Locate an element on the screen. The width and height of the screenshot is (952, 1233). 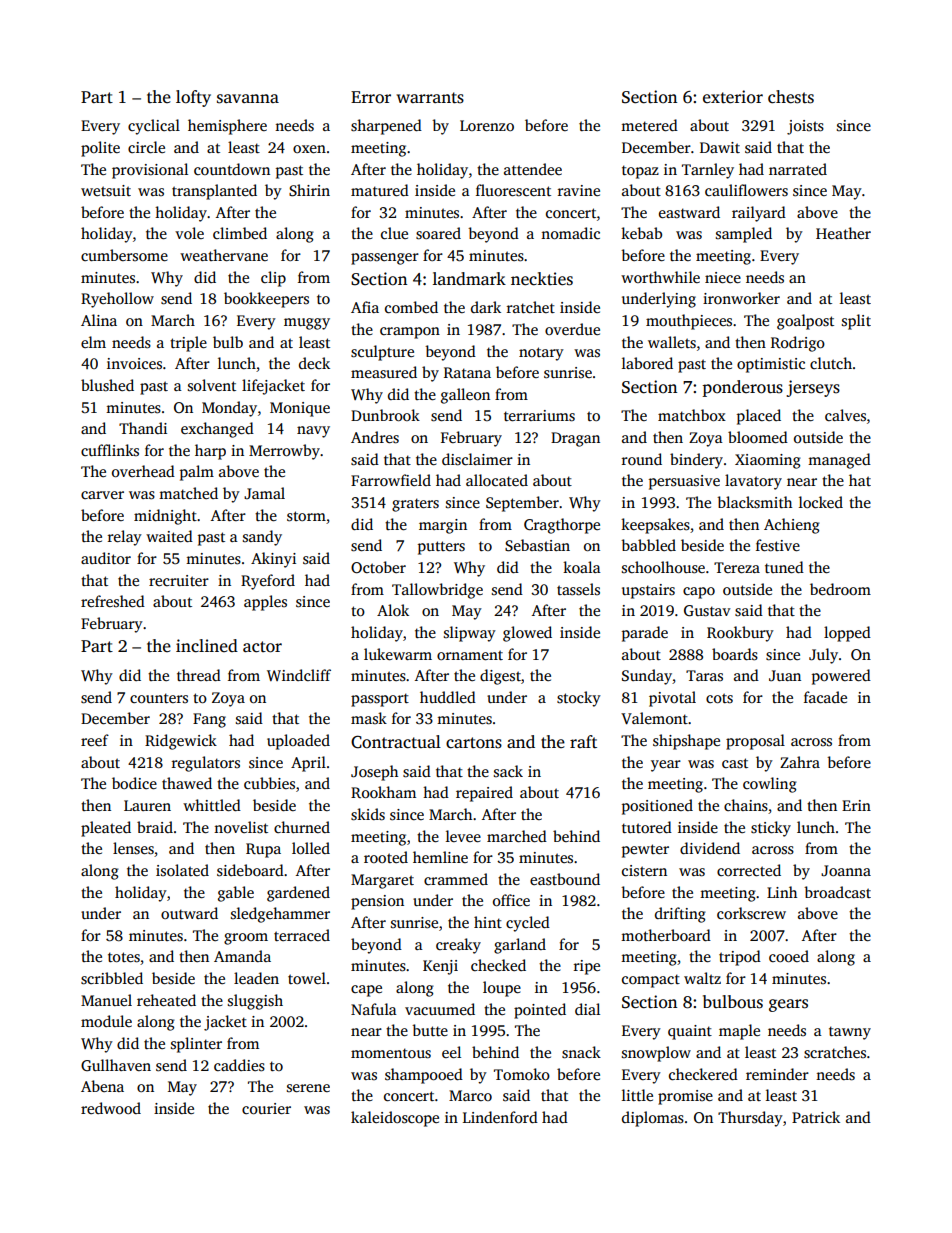
ironworker is located at coordinates (741, 298).
